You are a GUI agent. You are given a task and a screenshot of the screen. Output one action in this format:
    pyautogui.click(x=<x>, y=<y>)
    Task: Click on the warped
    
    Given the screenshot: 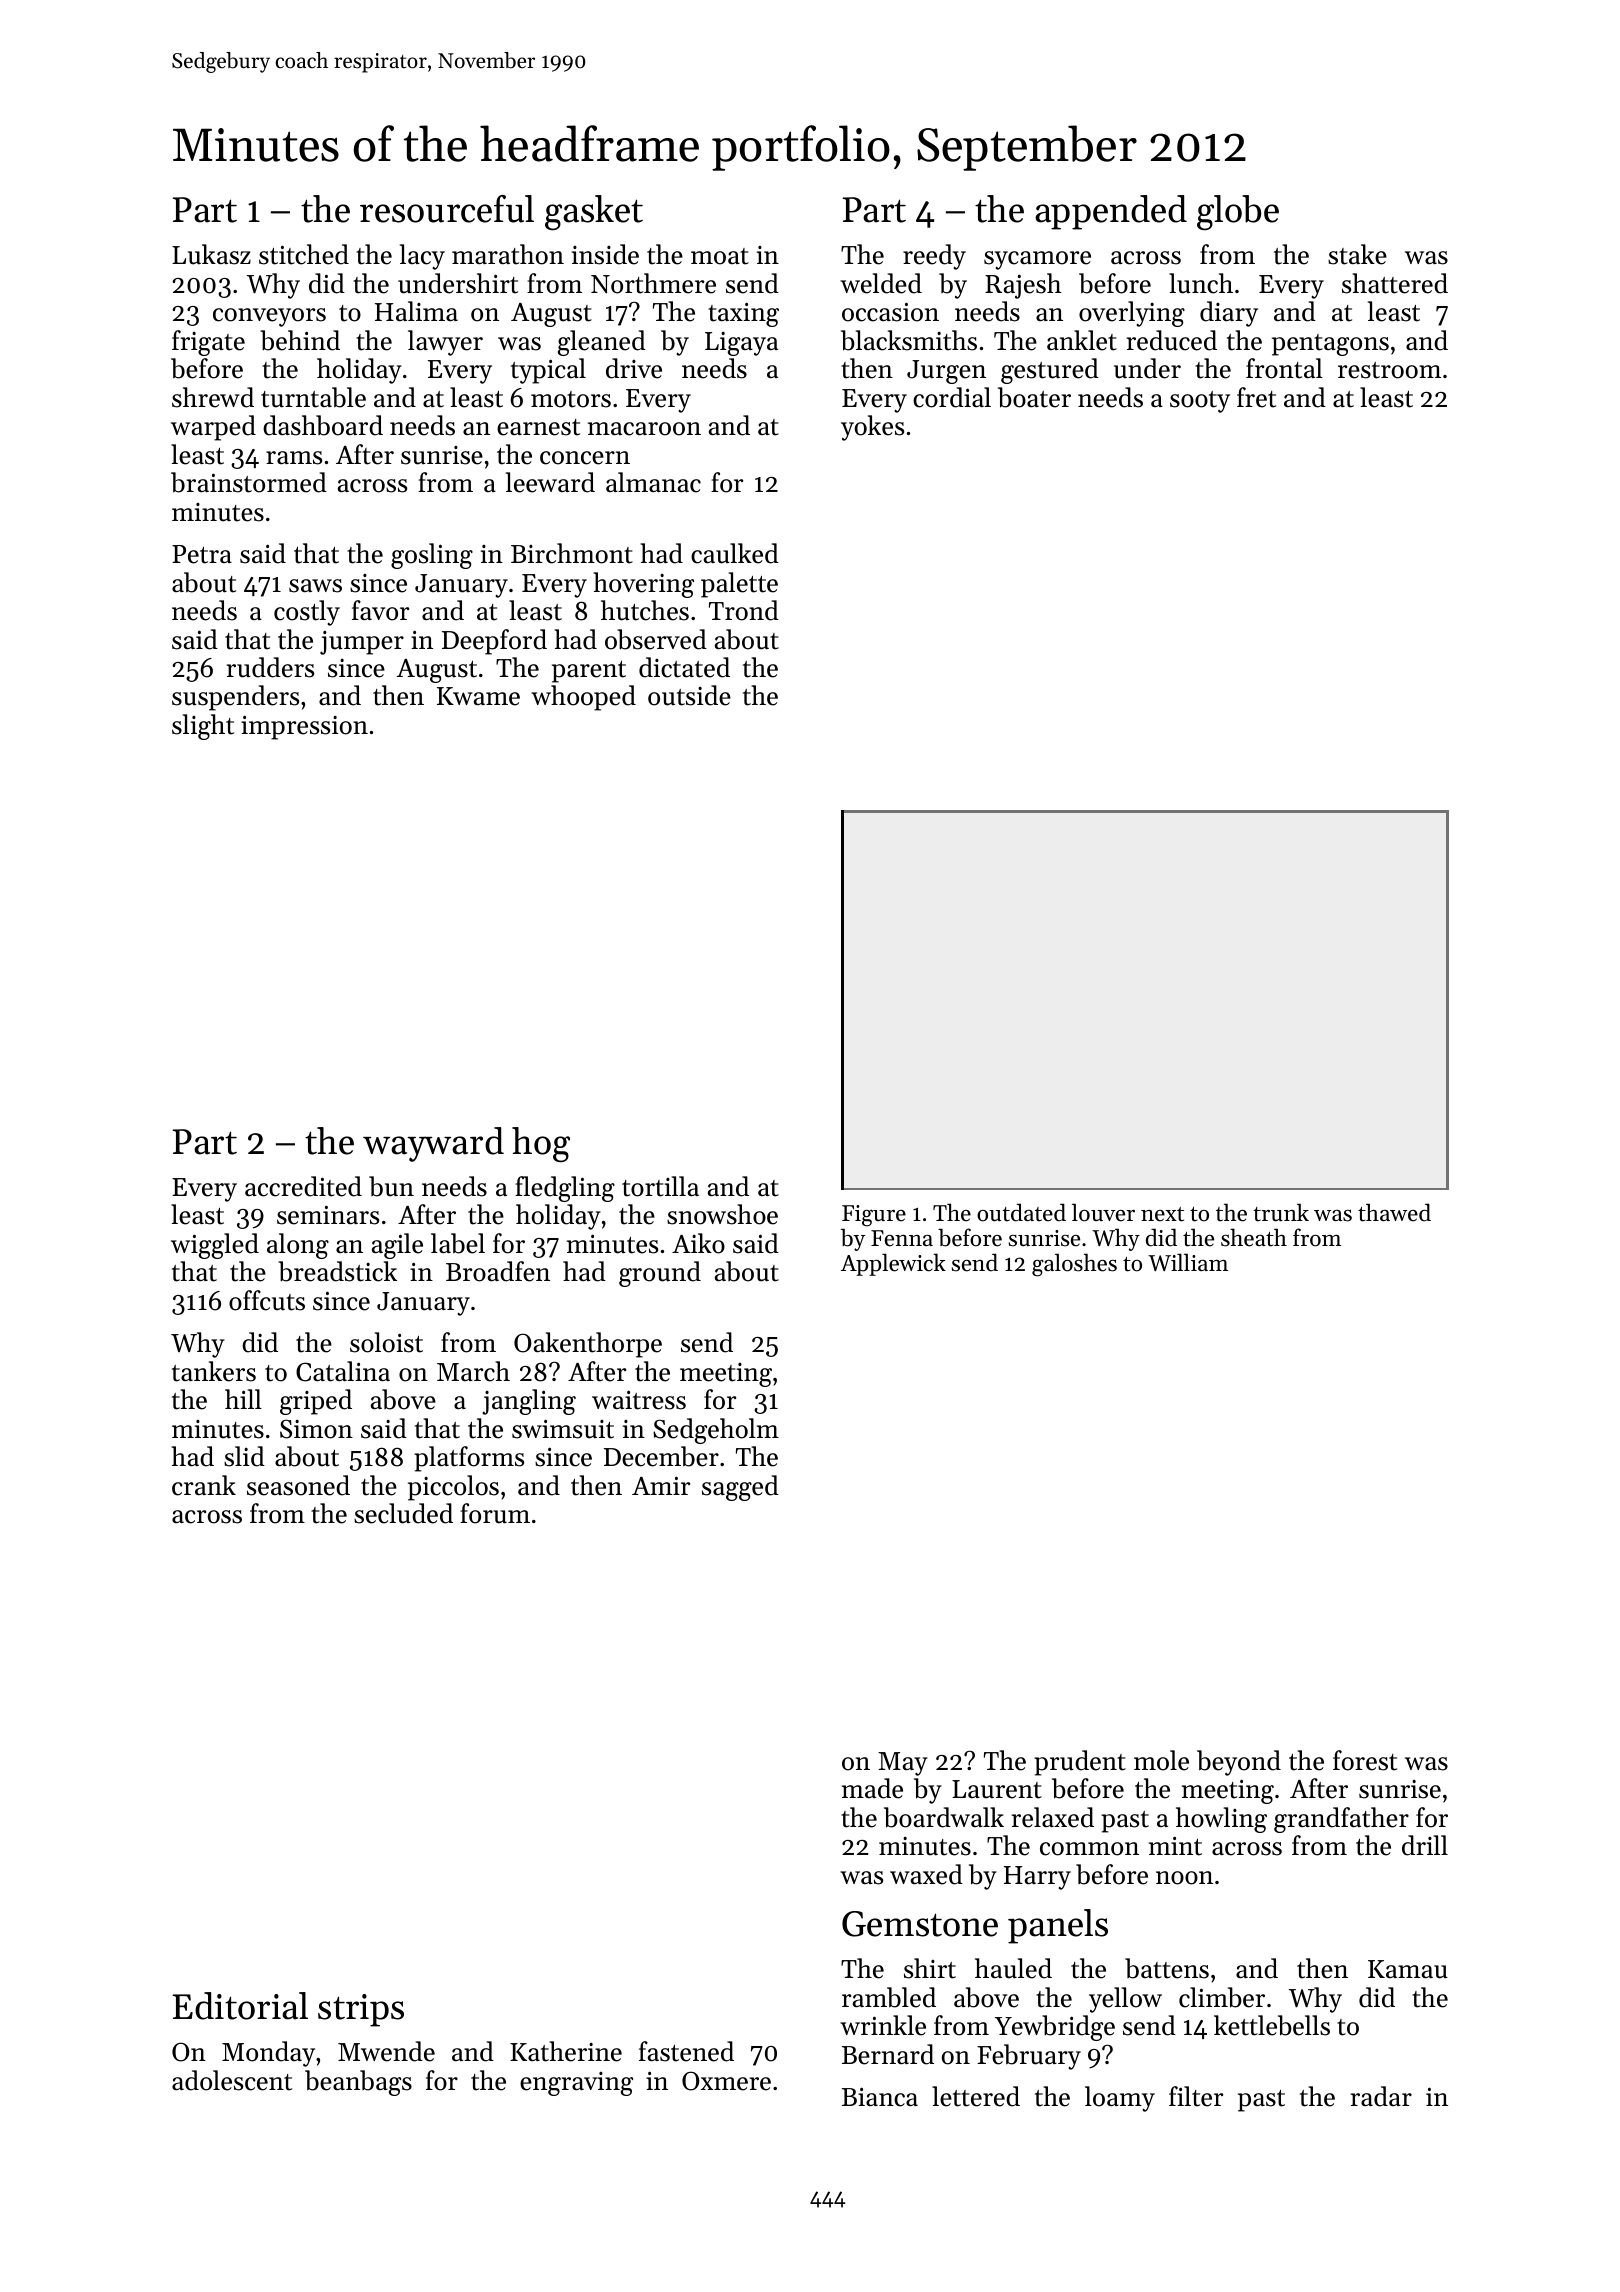 What is the action you would take?
    pyautogui.click(x=213, y=428)
